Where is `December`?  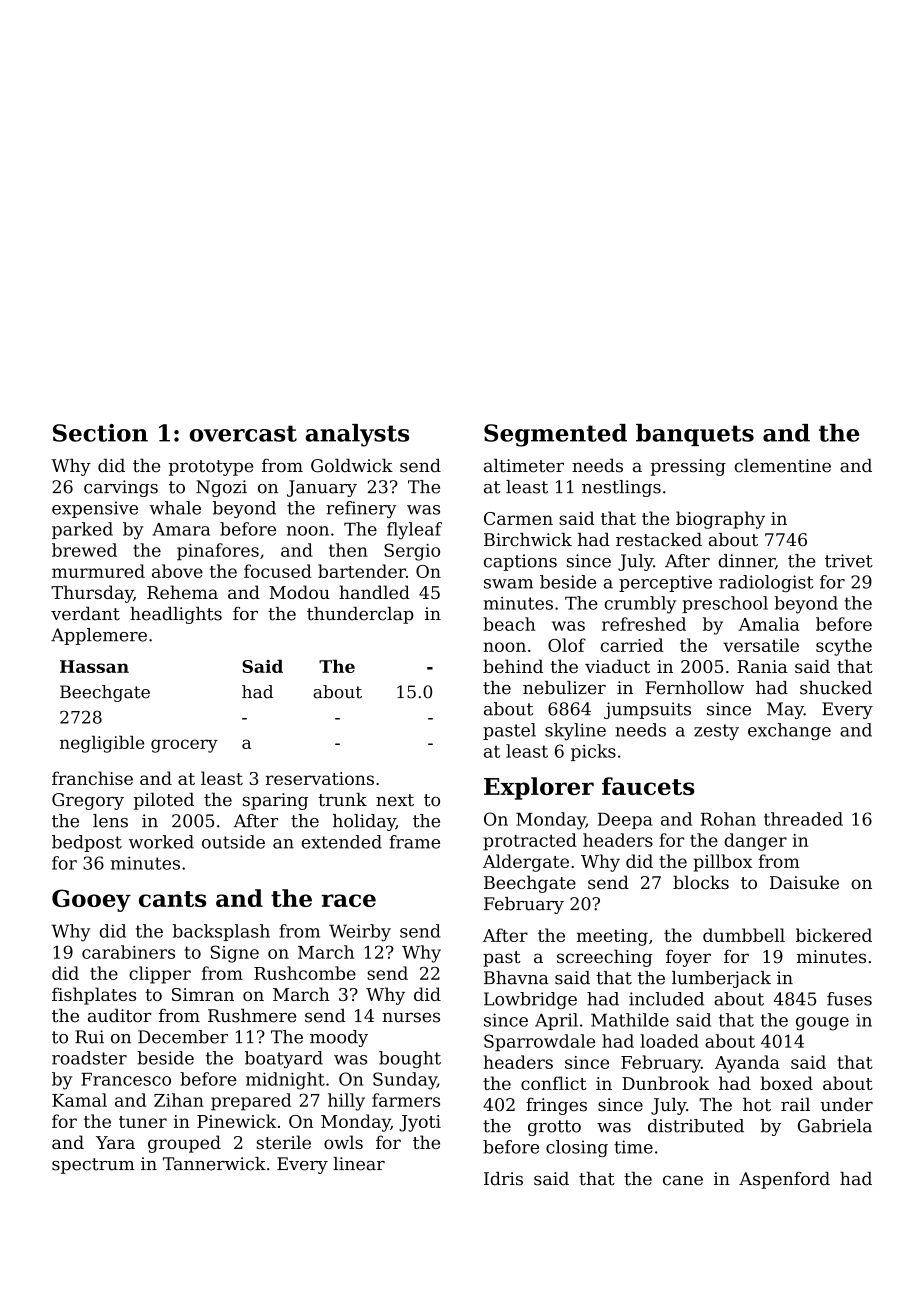
December is located at coordinates (183, 1037).
